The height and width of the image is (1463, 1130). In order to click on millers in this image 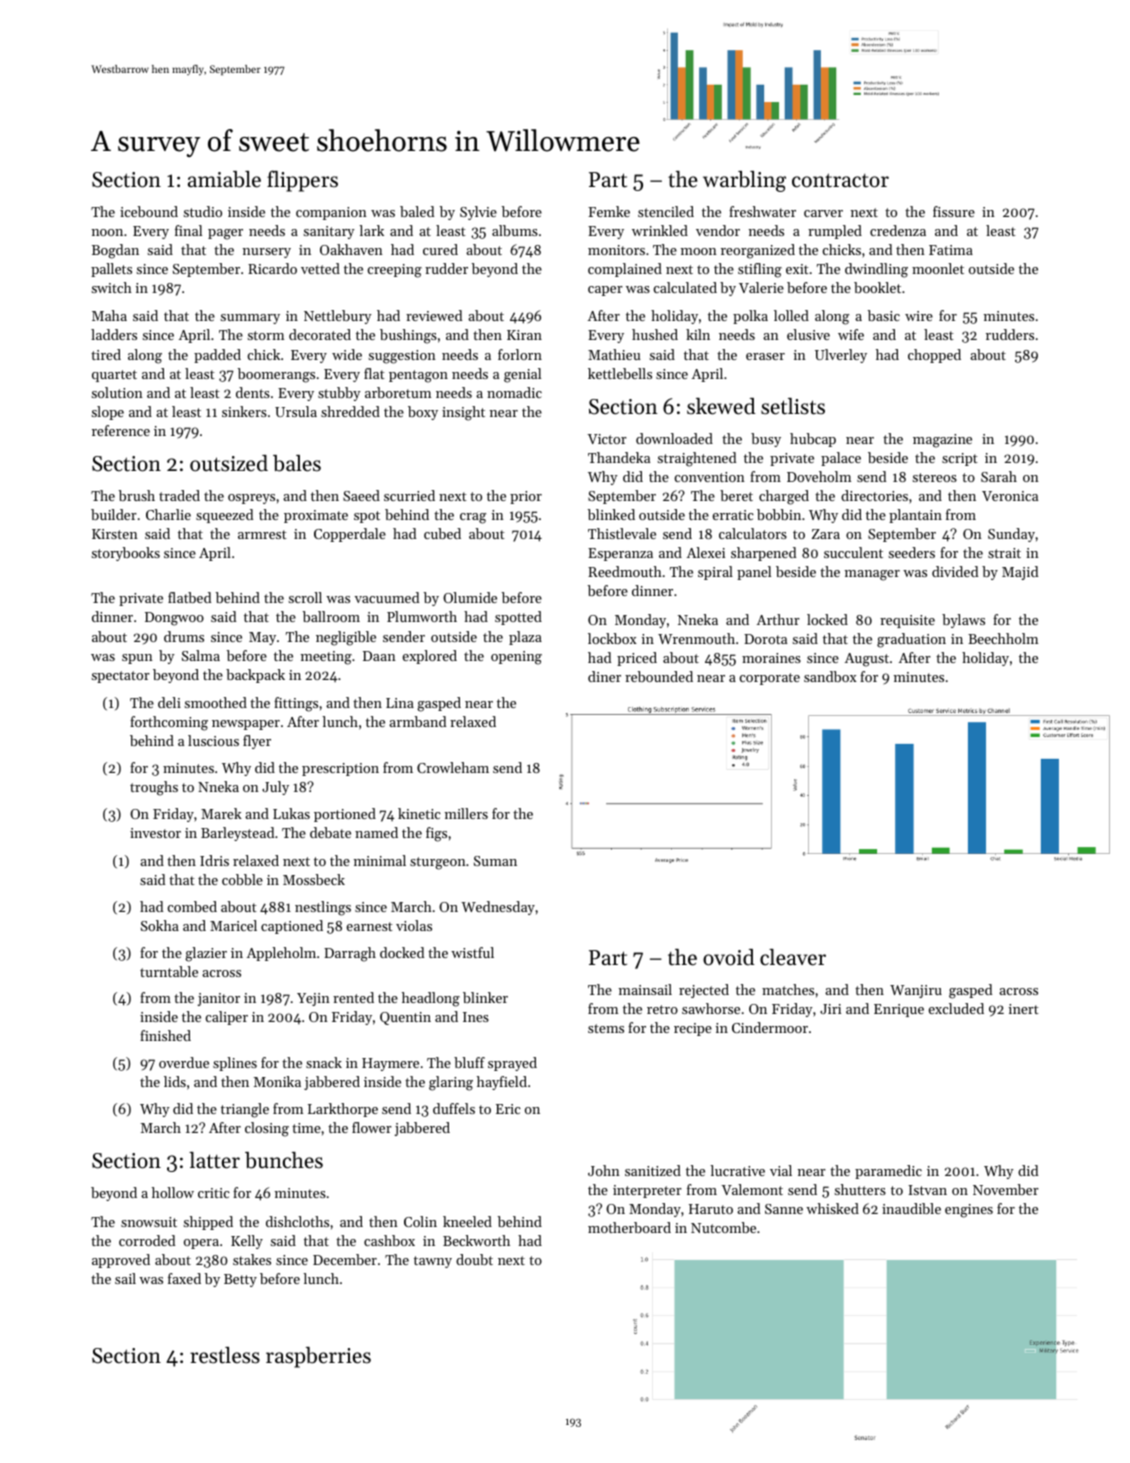, I will do `click(466, 813)`.
